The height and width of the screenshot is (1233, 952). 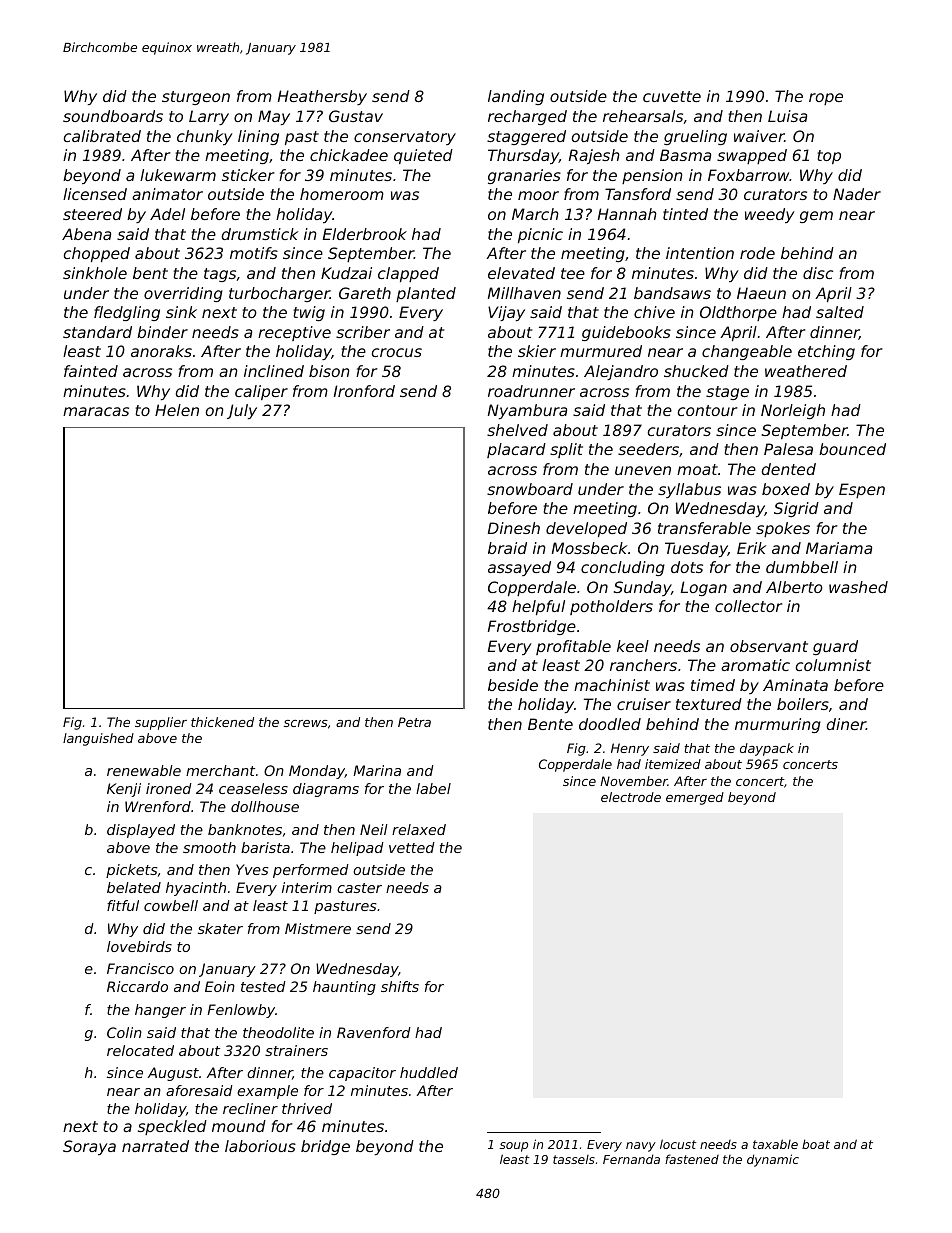 What do you see at coordinates (196, 98) in the screenshot?
I see `sturgeon` at bounding box center [196, 98].
